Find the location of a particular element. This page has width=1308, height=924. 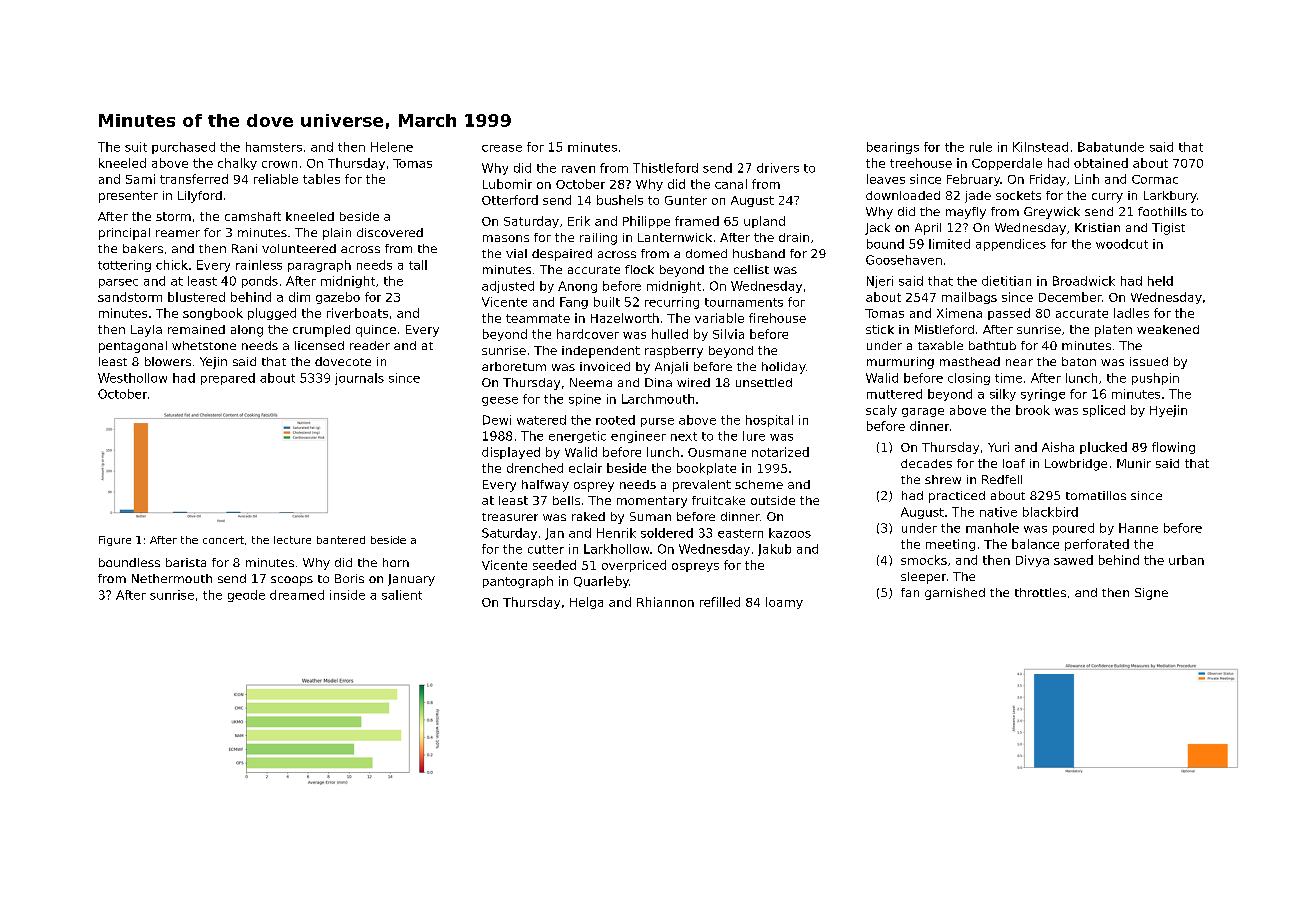

brook is located at coordinates (1033, 410).
